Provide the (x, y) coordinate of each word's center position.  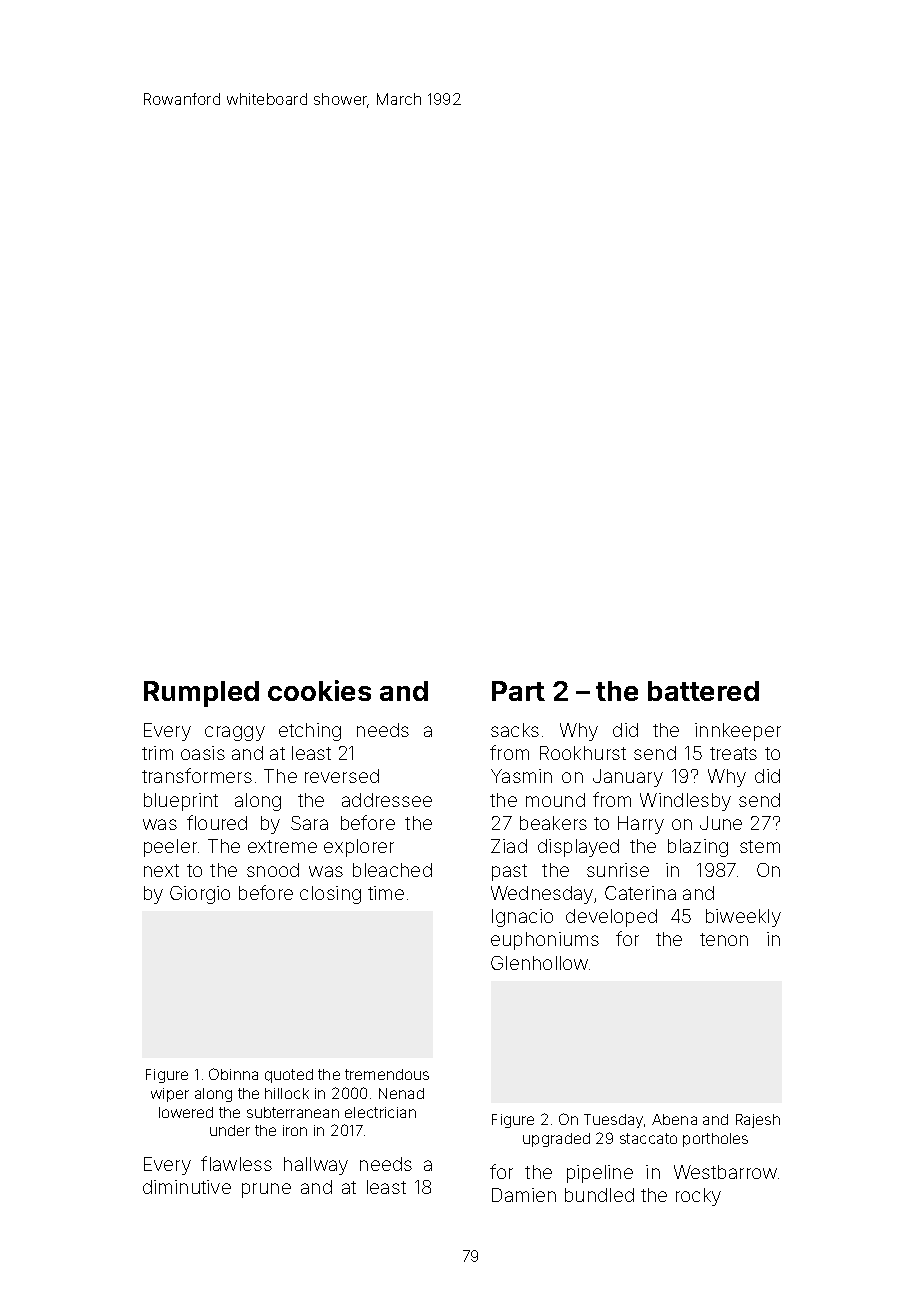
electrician (380, 1112)
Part (518, 691)
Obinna (233, 1074)
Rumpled (201, 694)
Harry (641, 825)
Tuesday (613, 1121)
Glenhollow (539, 963)
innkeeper (738, 732)
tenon (724, 939)
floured (217, 822)
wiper (170, 1095)
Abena (674, 1119)
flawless (236, 1163)
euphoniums (545, 941)
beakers (553, 823)
